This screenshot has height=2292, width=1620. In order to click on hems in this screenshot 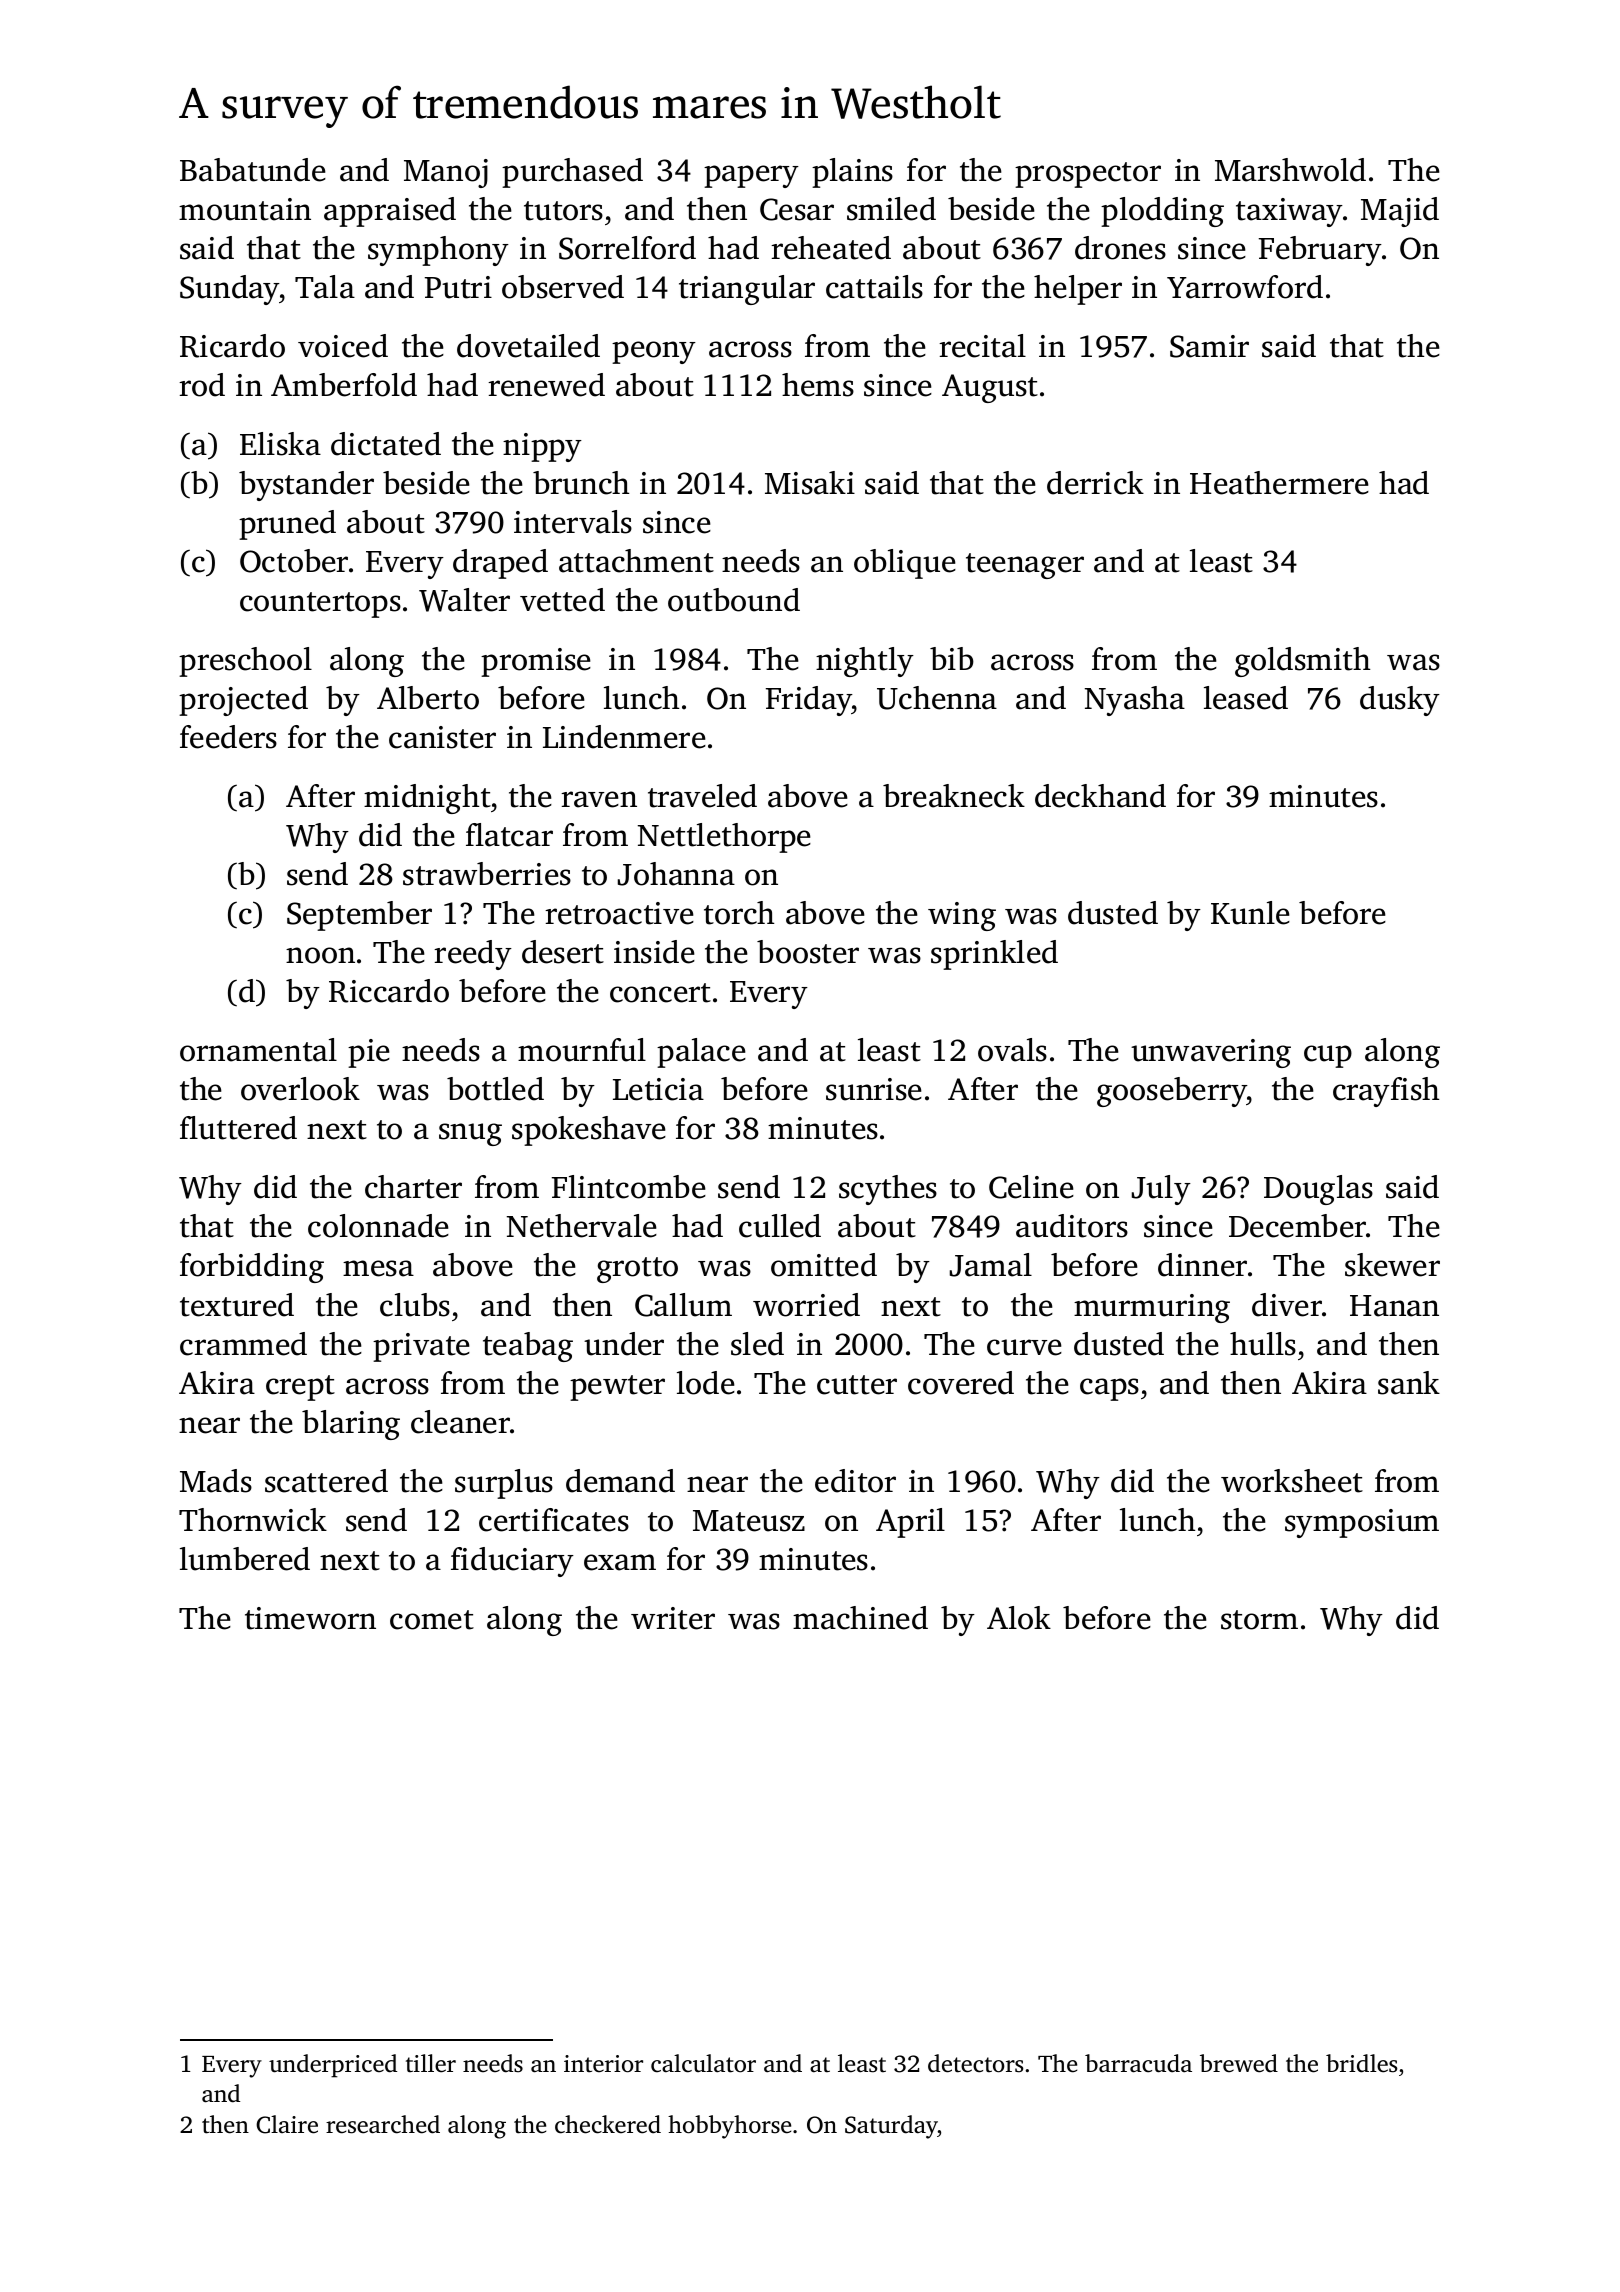, I will do `click(818, 385)`.
